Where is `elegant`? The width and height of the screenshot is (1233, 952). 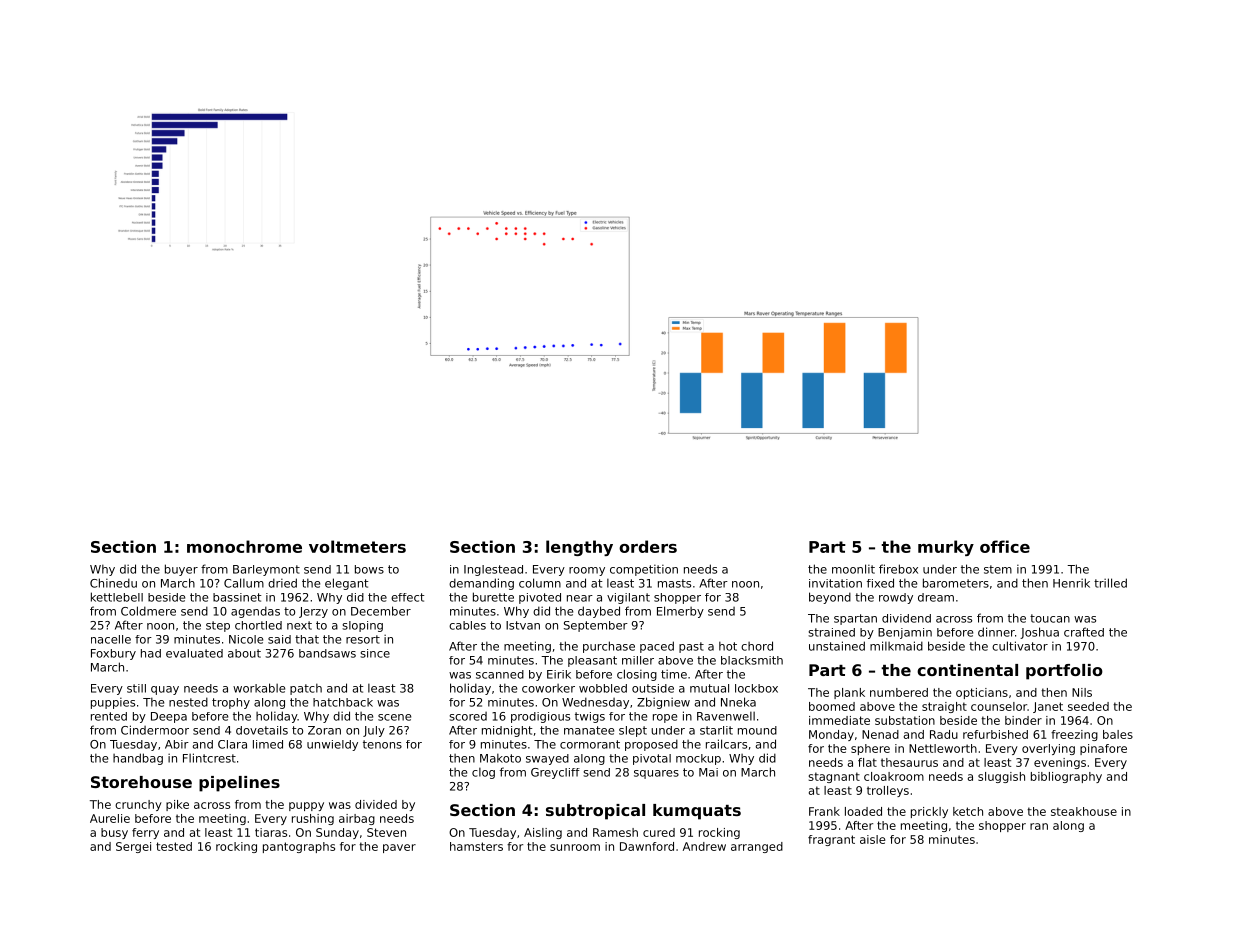
elegant is located at coordinates (346, 584).
